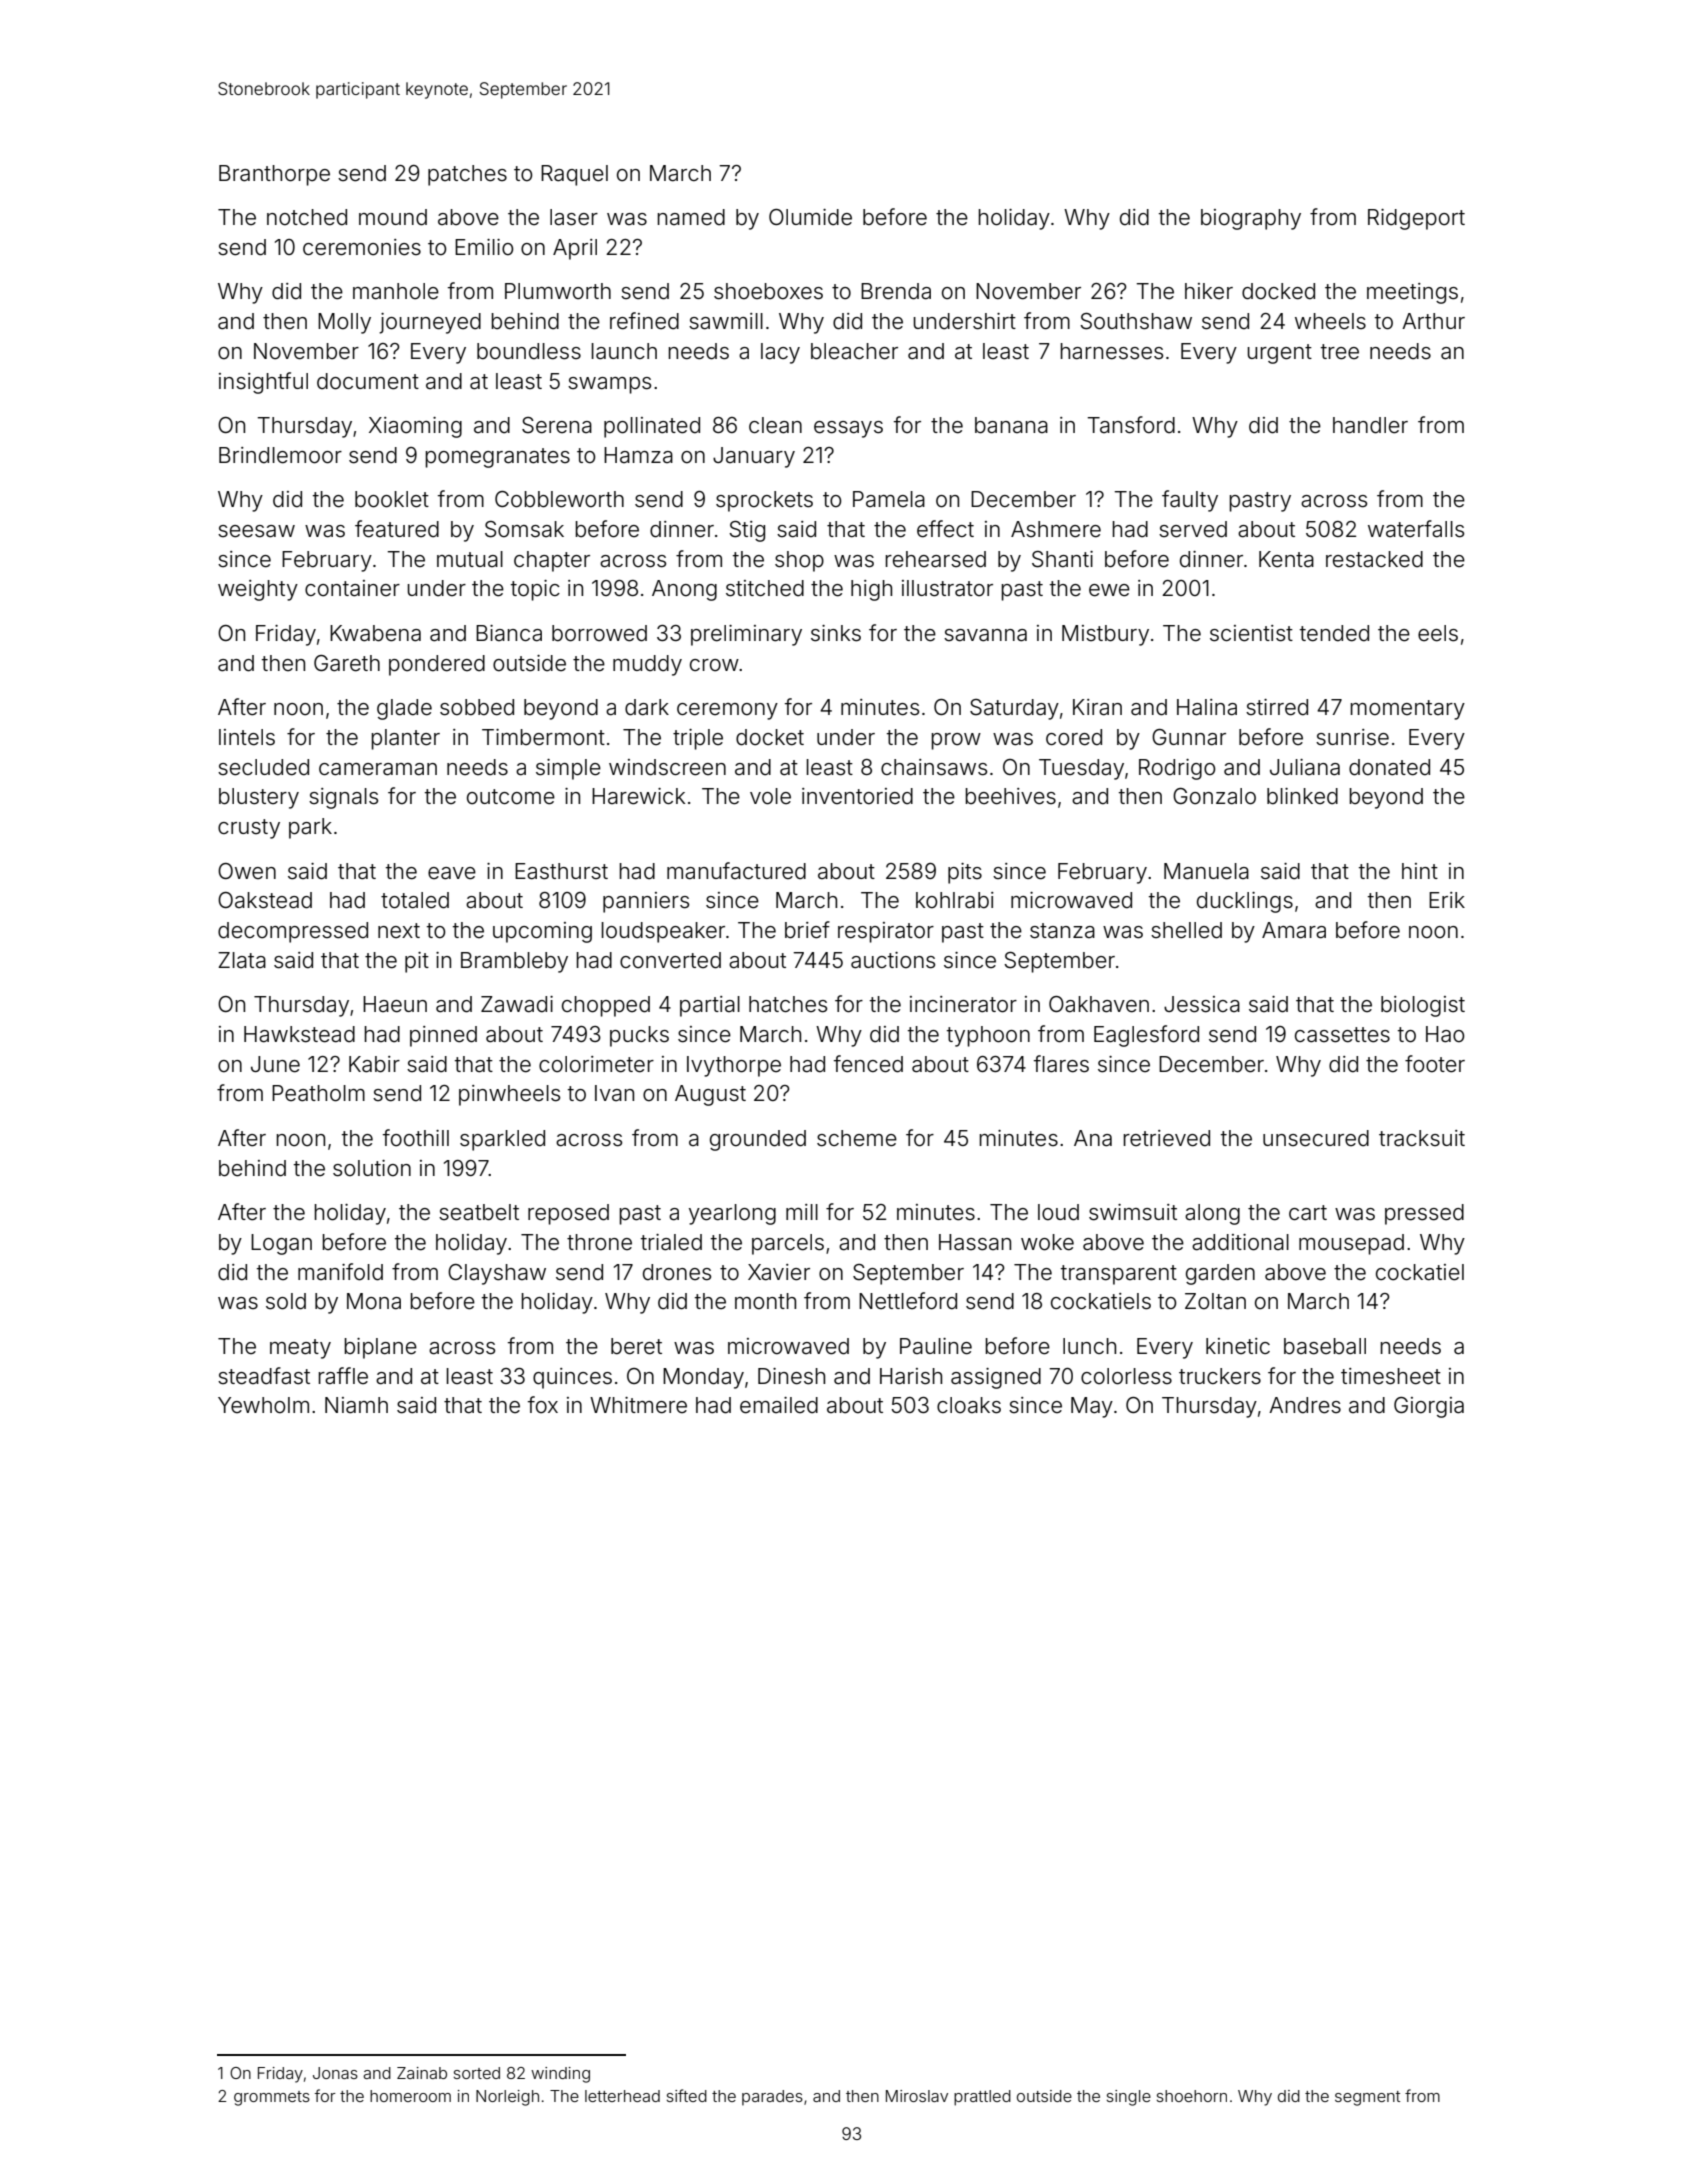  I want to click on Andres, so click(1305, 1405).
